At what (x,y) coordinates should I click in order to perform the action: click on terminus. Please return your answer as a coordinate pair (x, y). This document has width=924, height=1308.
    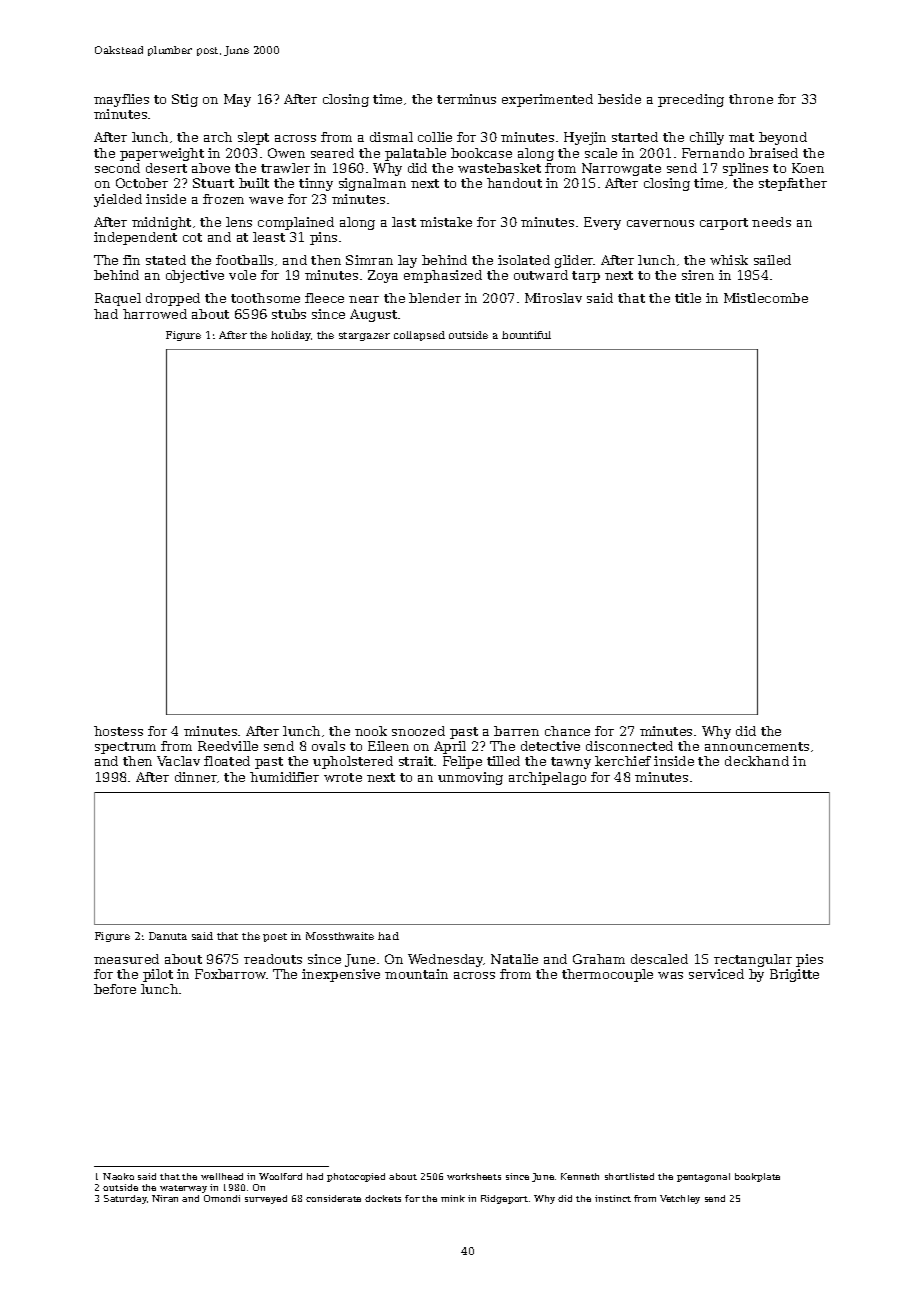
    Looking at the image, I should click on (466, 99).
